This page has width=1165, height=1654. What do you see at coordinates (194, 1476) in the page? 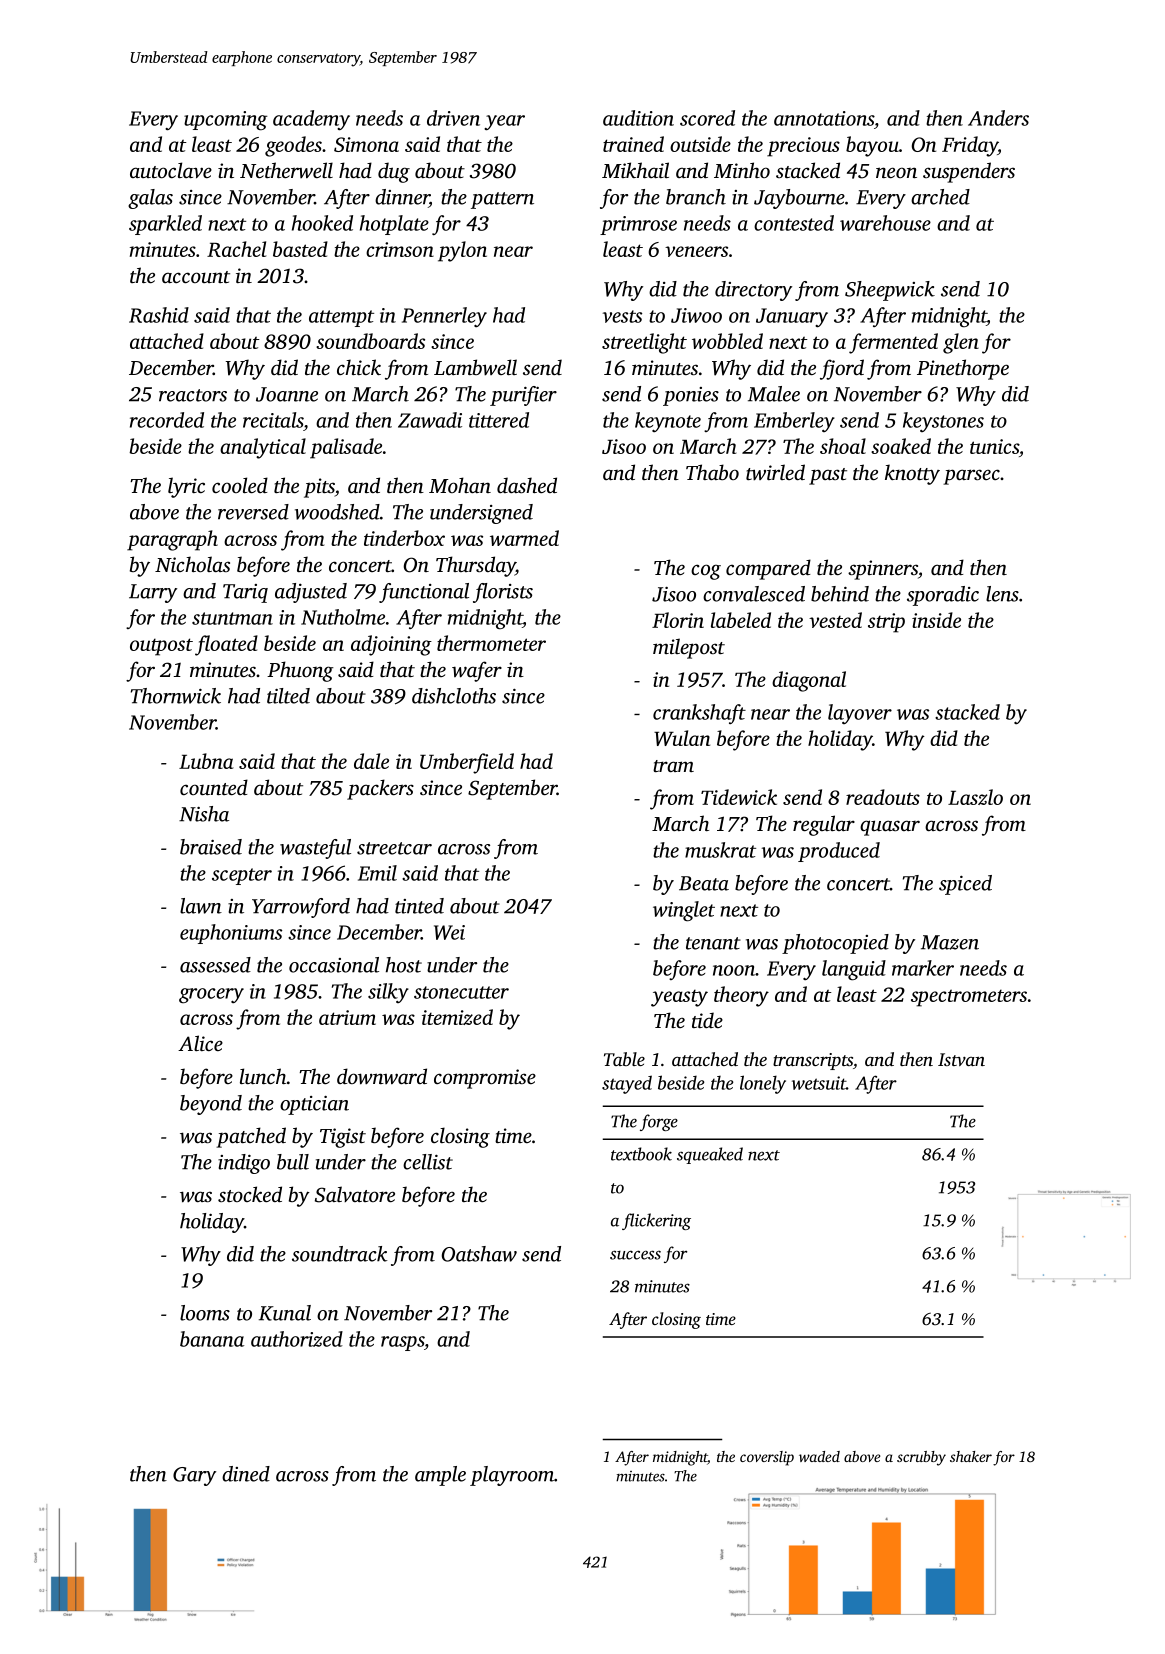
I see `Gary` at bounding box center [194, 1476].
